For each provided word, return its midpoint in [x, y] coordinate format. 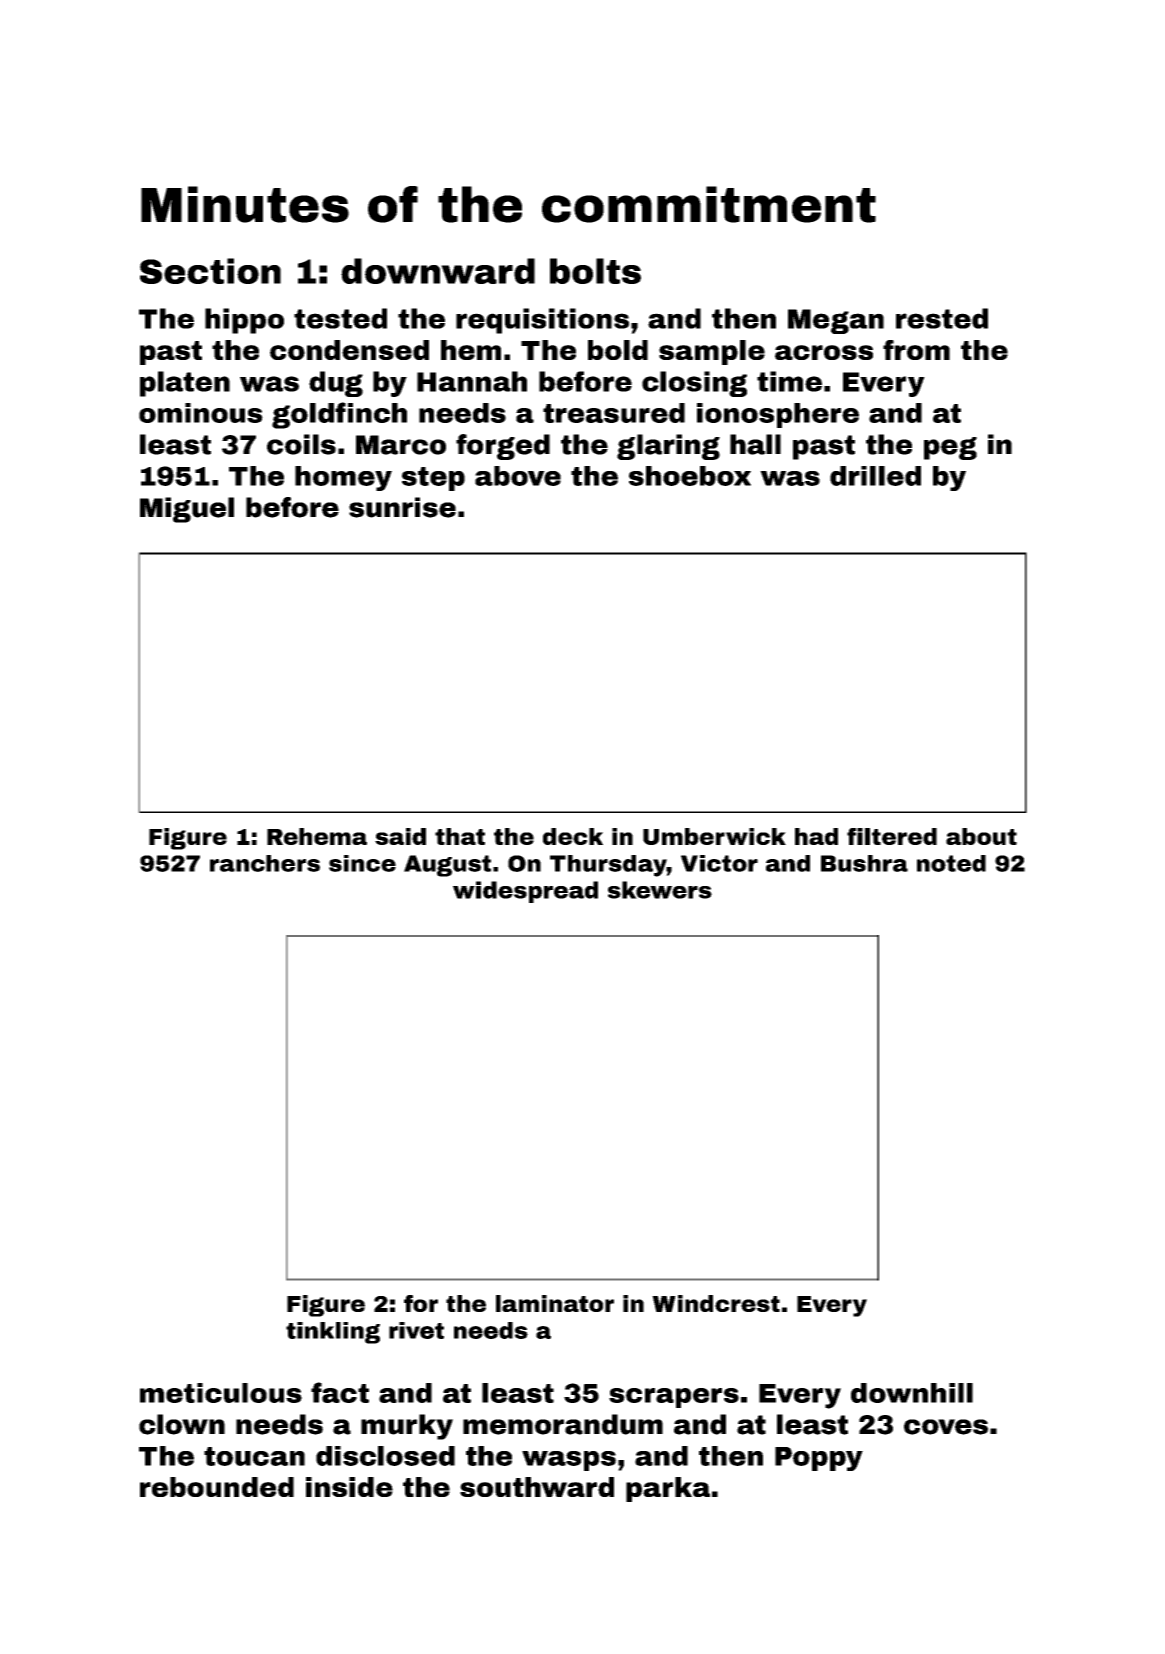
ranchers [265, 863]
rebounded [217, 1487]
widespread [525, 892]
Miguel [187, 510]
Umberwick [714, 836]
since [362, 863]
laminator [555, 1303]
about [981, 836]
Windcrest [716, 1303]
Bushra [864, 863]
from [916, 350]
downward [438, 271]
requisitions [542, 321]
